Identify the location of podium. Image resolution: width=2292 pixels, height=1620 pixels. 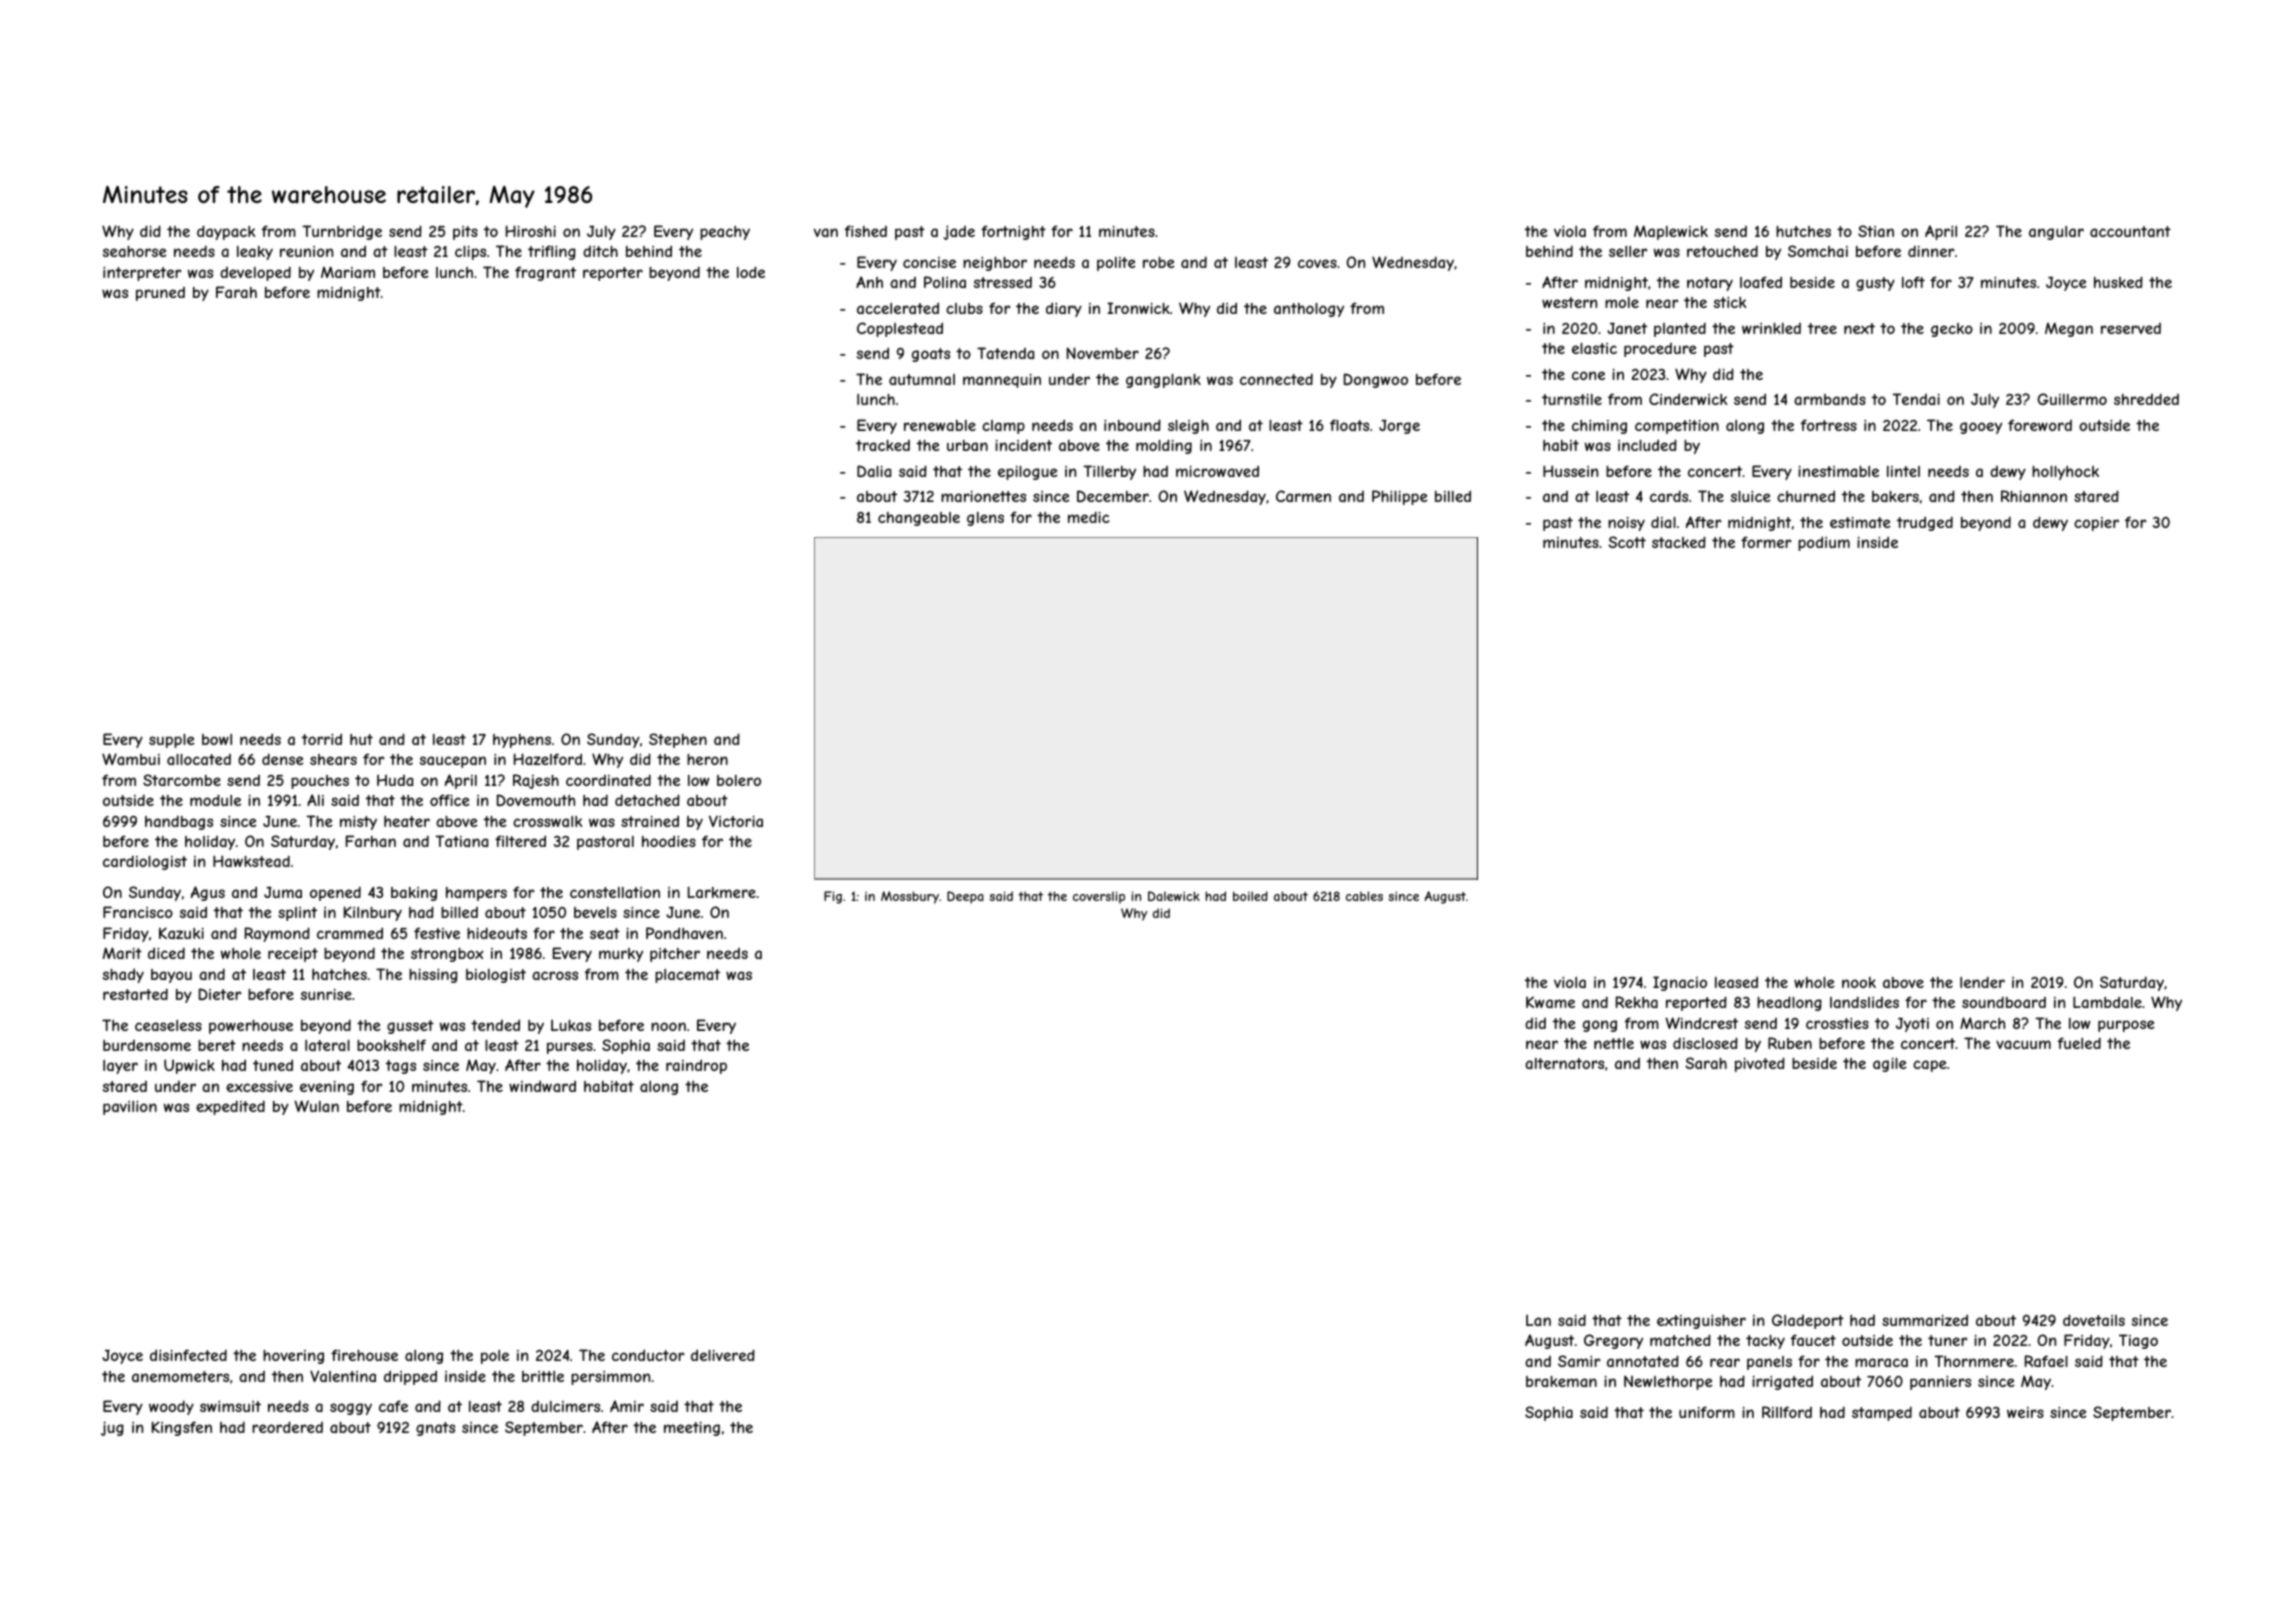
(1824, 543).
